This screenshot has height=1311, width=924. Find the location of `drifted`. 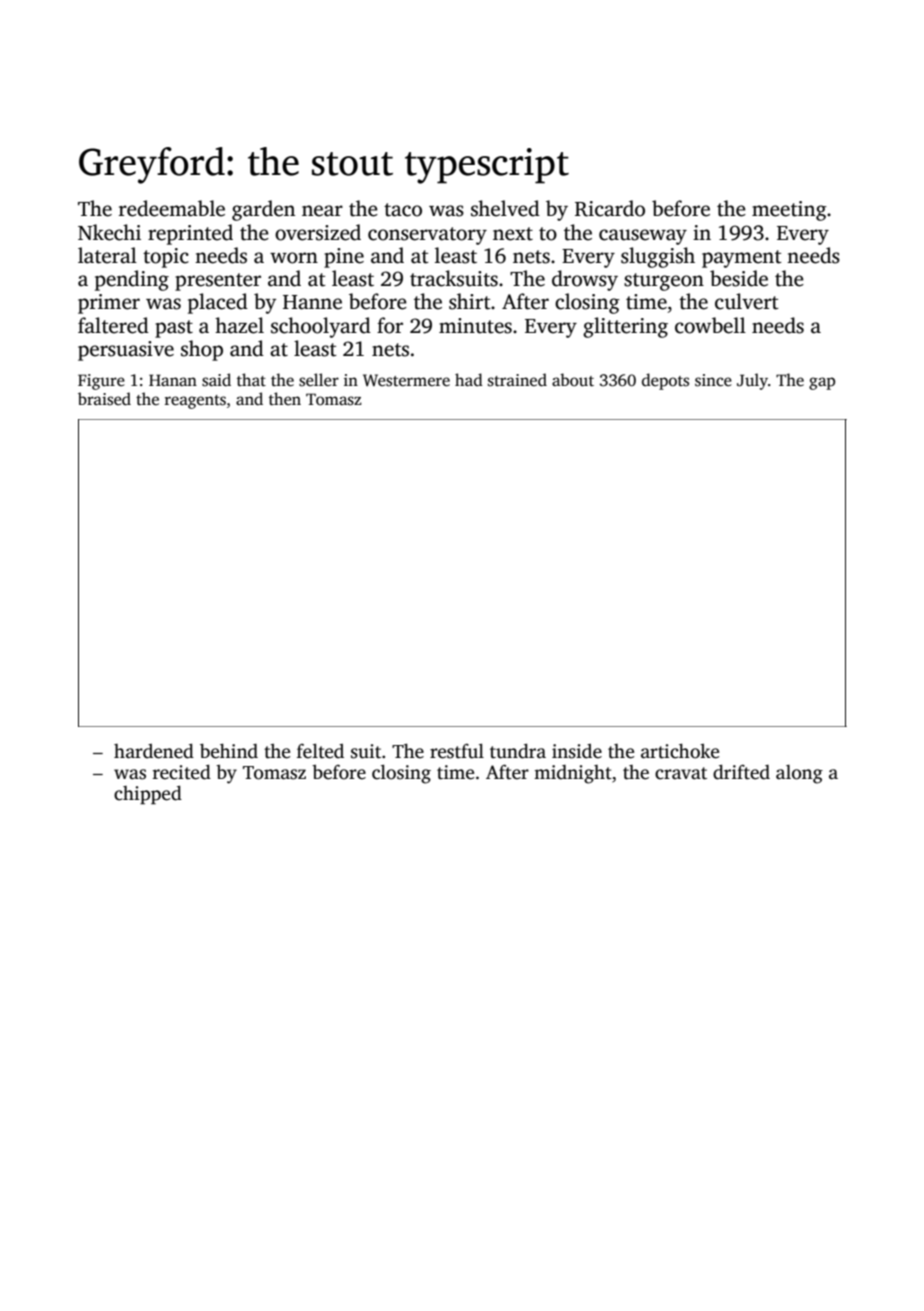

drifted is located at coordinates (741, 772).
